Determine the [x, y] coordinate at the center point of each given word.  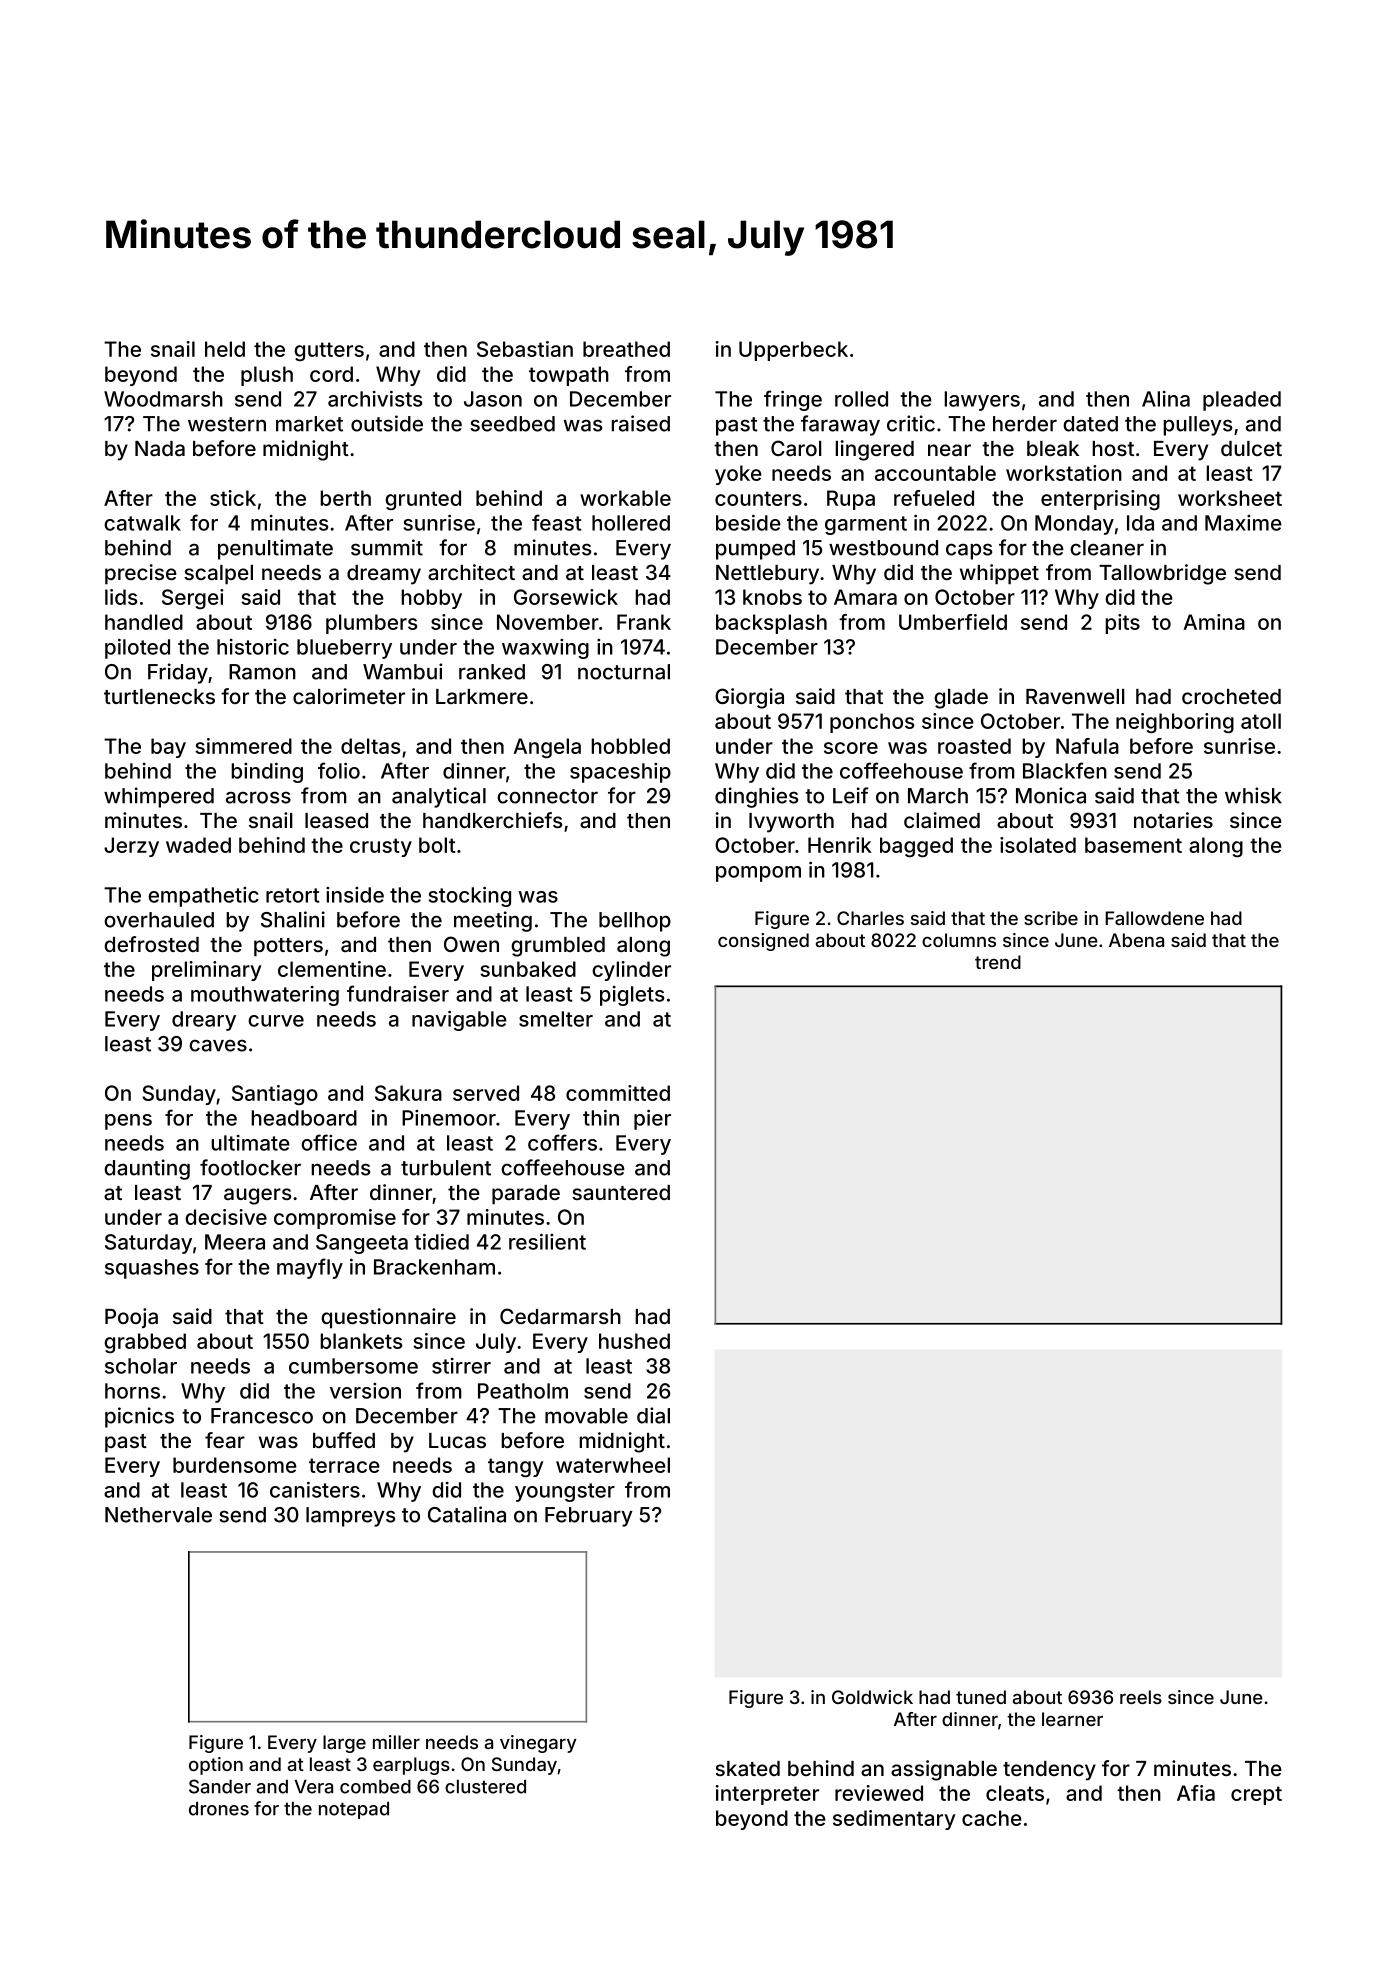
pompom [758, 874]
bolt [437, 845]
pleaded [1242, 401]
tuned [981, 1697]
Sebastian [525, 349]
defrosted [151, 944]
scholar [141, 1366]
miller [396, 1742]
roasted [974, 746]
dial [653, 1415]
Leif [850, 795]
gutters [329, 351]
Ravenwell [1075, 696]
